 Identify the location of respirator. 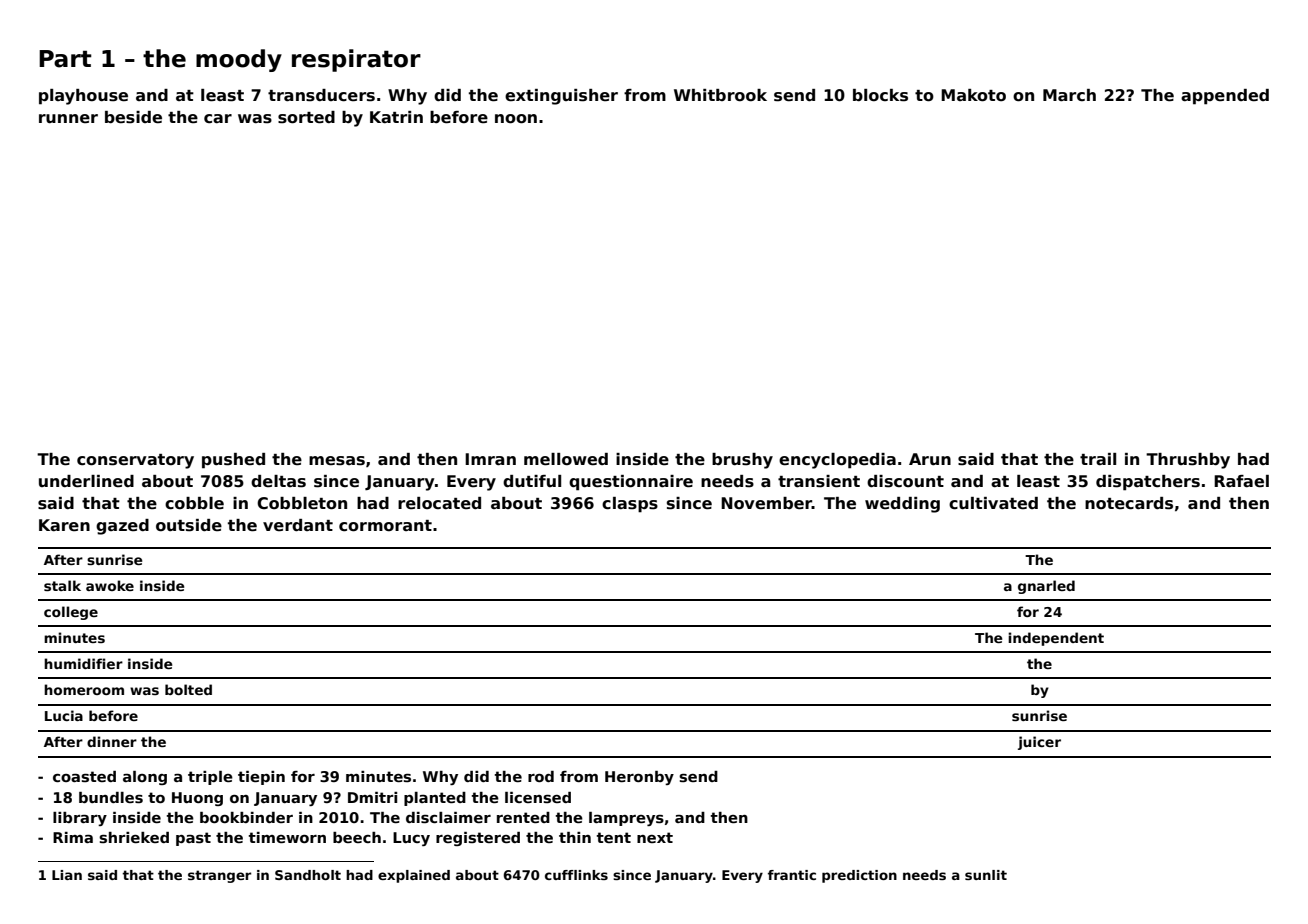
(356, 60).
